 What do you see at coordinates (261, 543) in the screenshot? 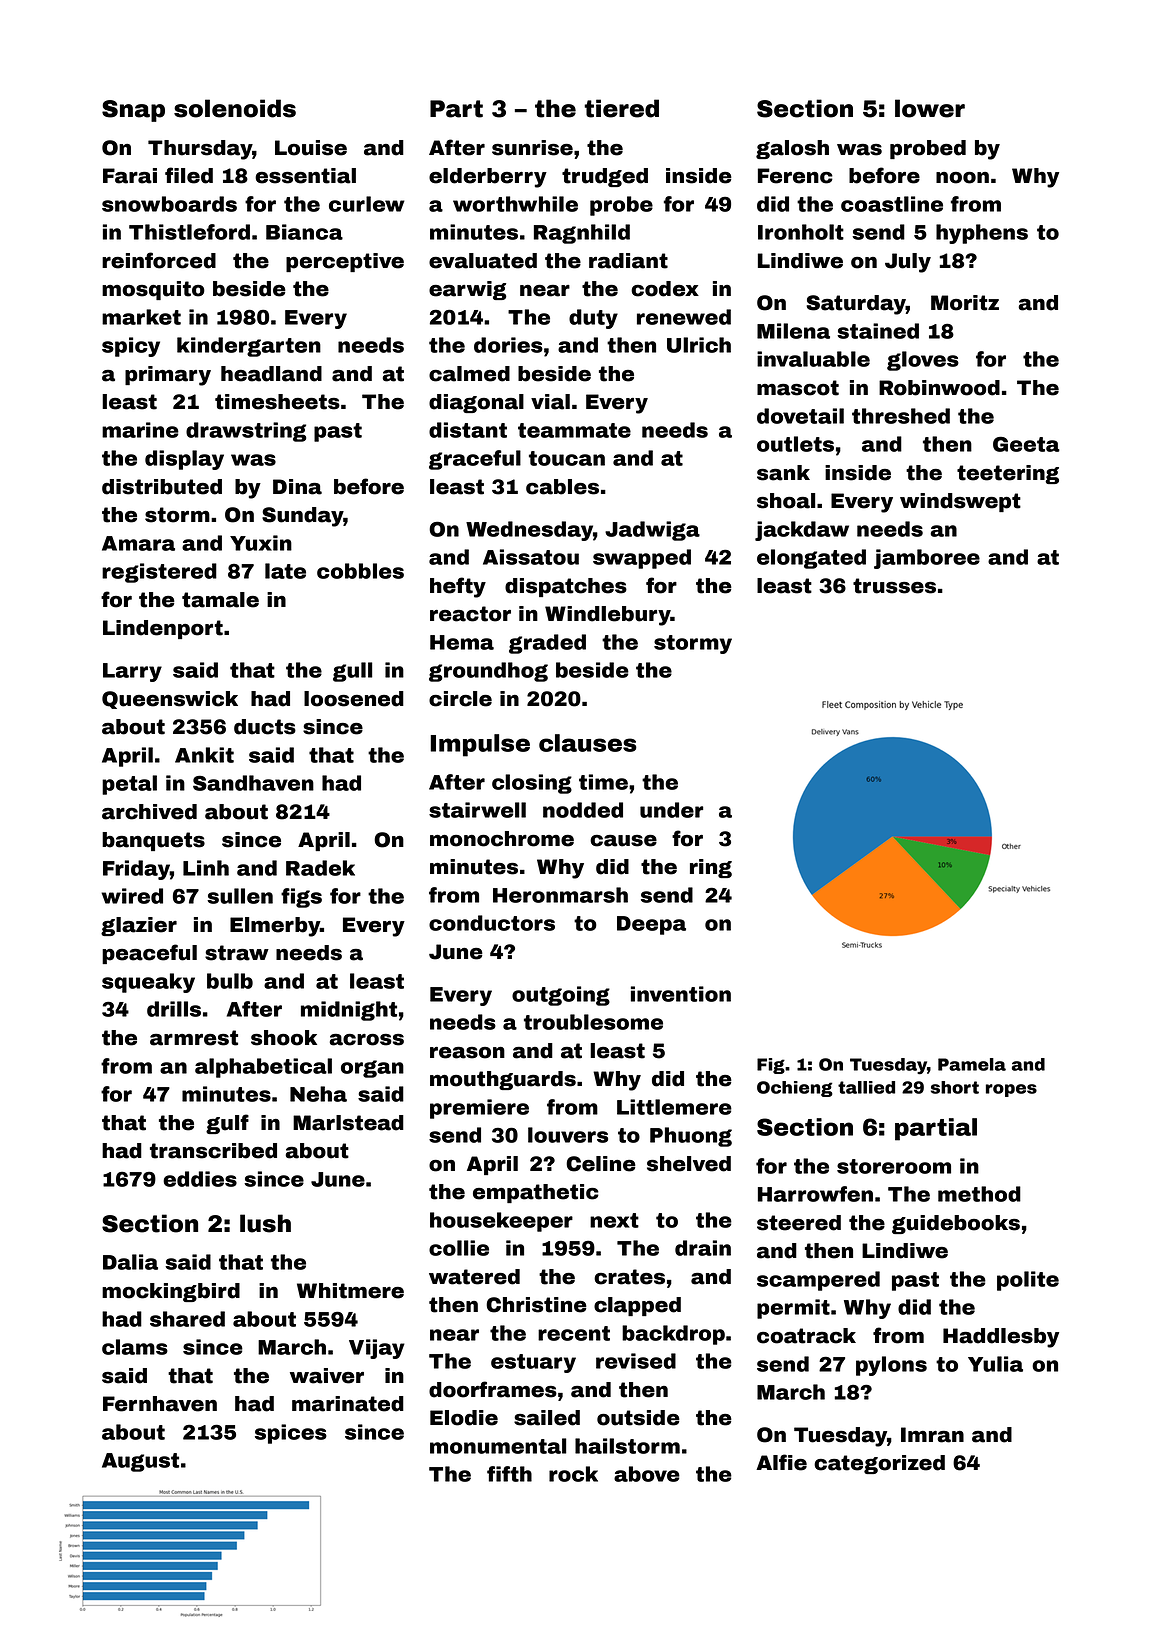
I see `Yuxin` at bounding box center [261, 543].
